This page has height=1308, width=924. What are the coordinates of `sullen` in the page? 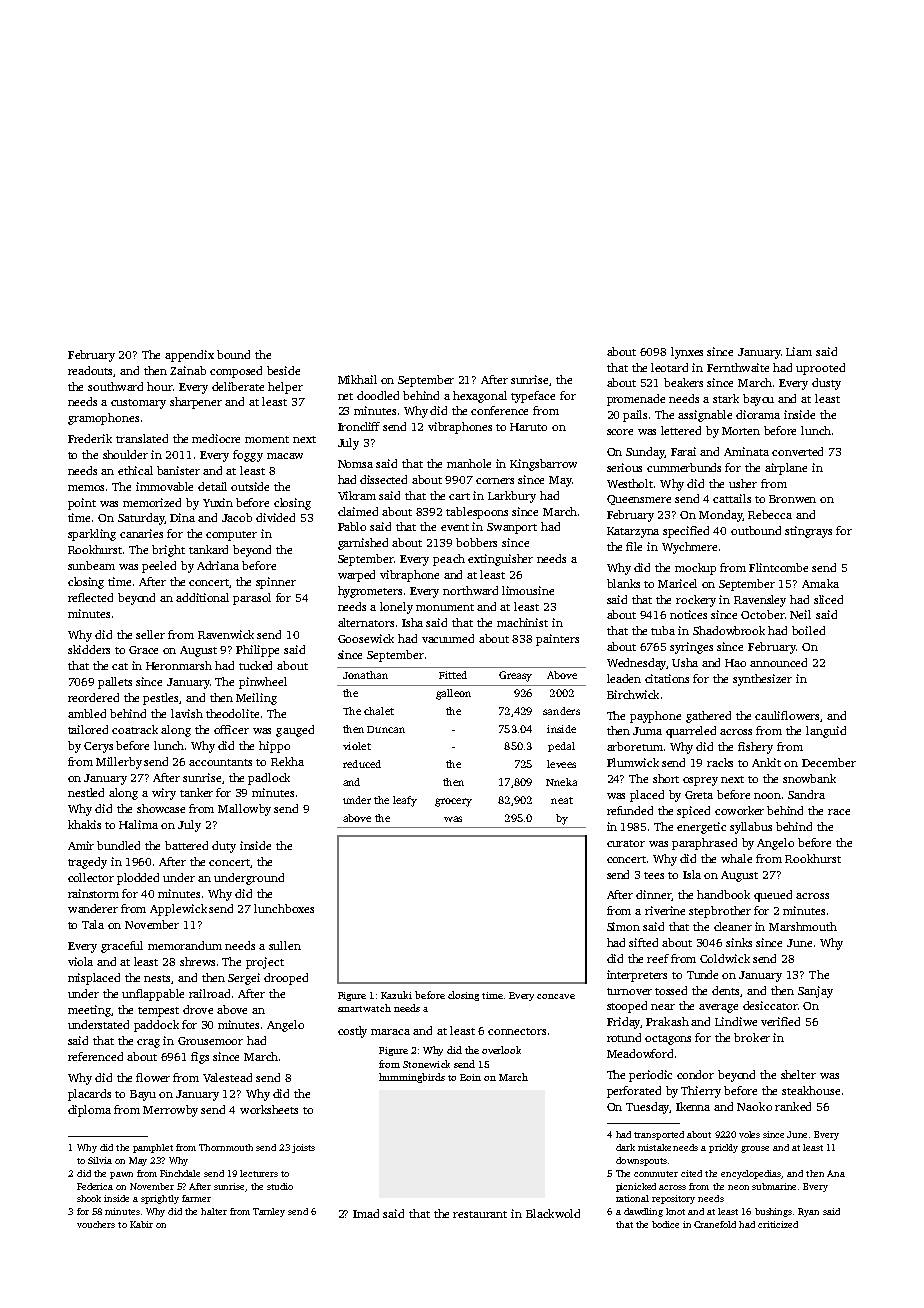 It's located at (285, 945).
